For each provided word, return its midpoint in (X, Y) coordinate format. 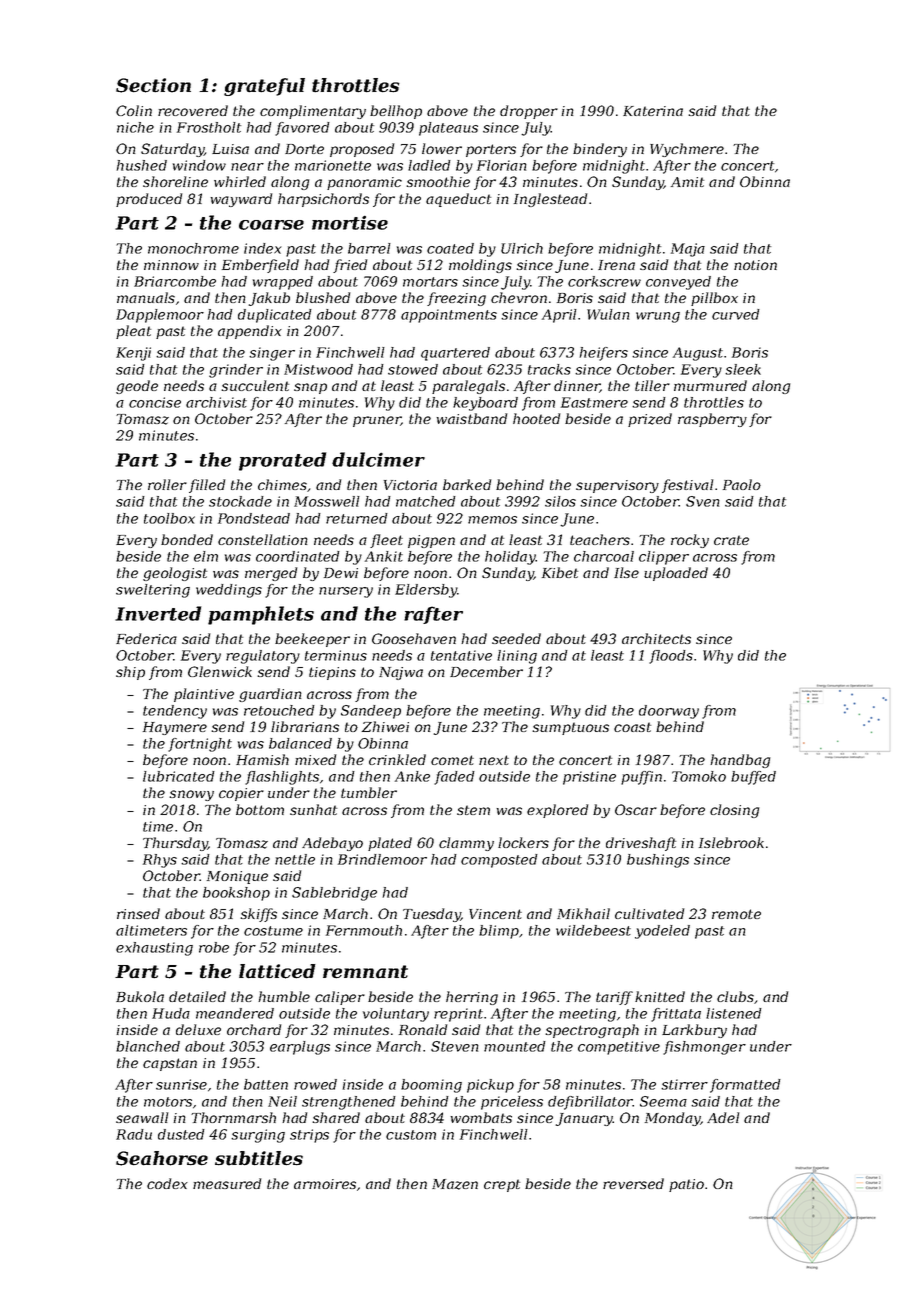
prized (650, 420)
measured (227, 1183)
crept (502, 1185)
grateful (264, 87)
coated (450, 248)
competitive (619, 1048)
